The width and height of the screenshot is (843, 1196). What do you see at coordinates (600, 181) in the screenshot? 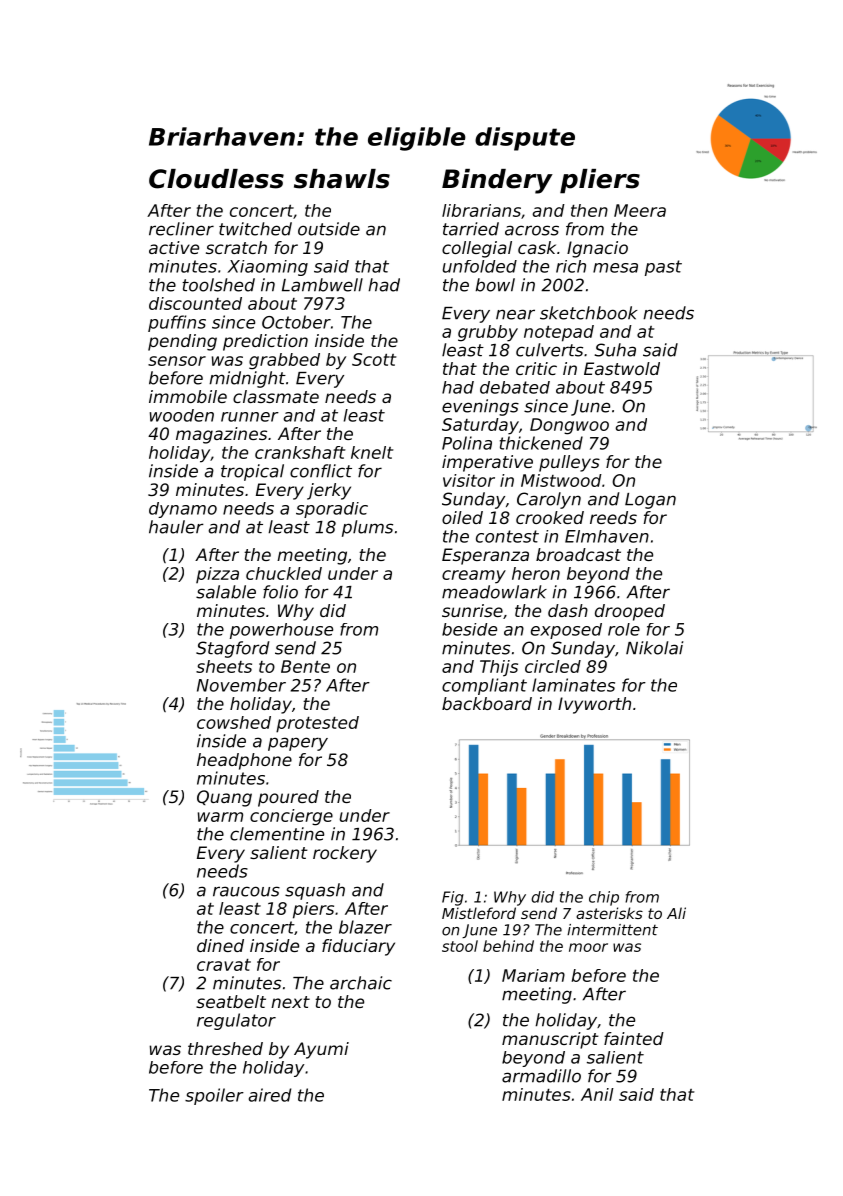
I see `pliers` at bounding box center [600, 181].
